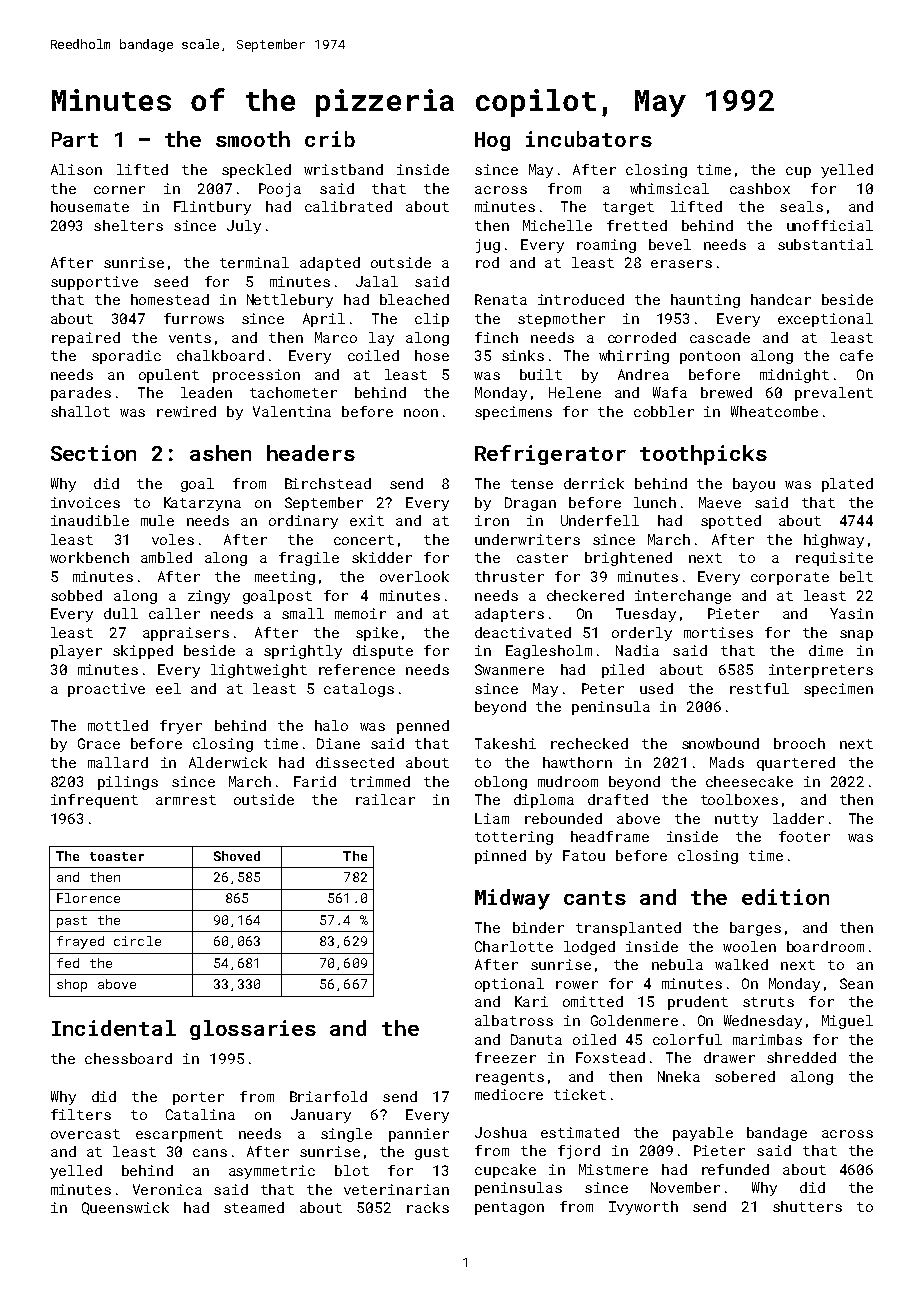 This screenshot has height=1308, width=924. What do you see at coordinates (125, 1208) in the screenshot?
I see `Queenswick` at bounding box center [125, 1208].
